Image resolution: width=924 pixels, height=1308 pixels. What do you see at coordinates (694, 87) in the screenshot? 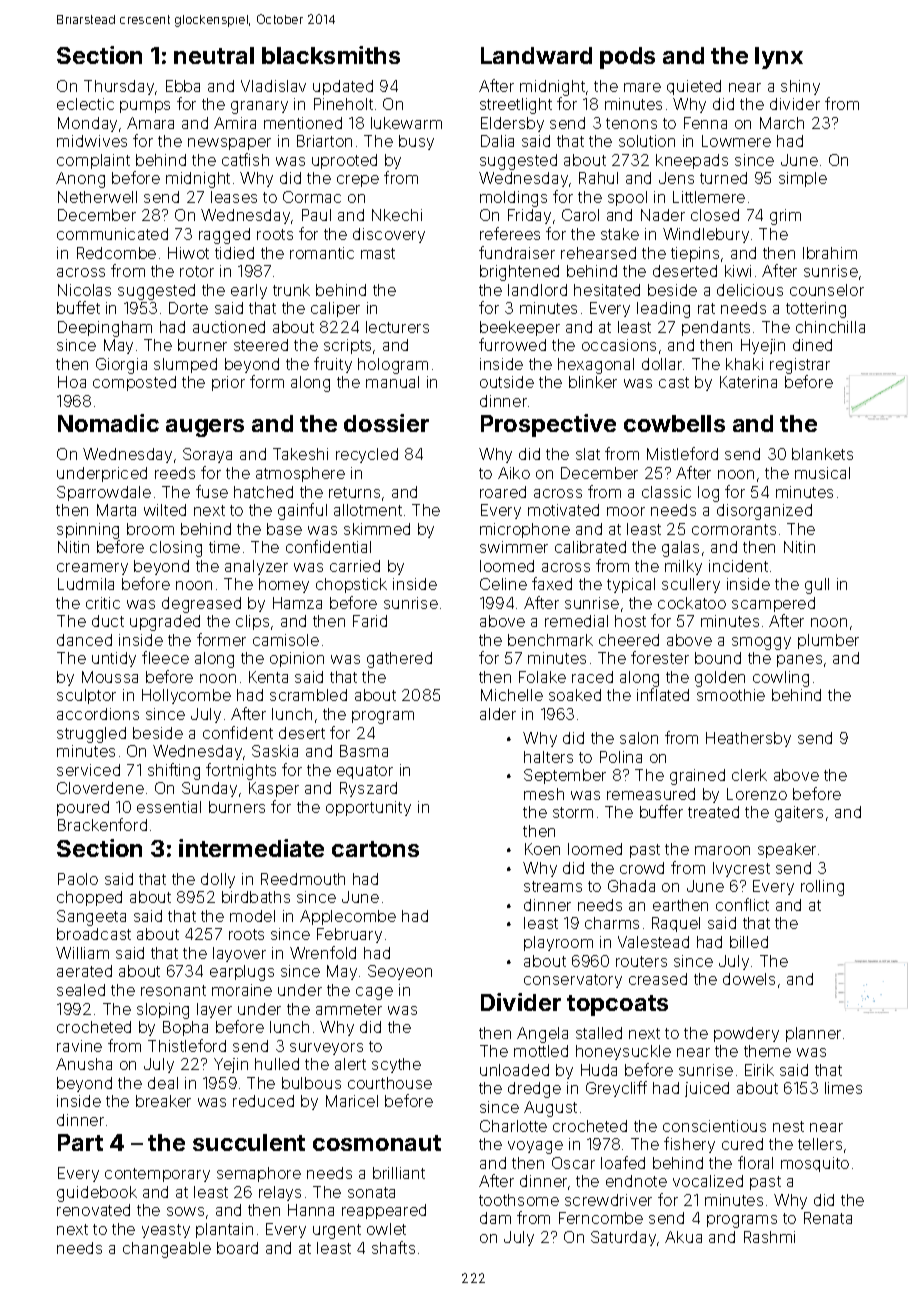
I see `quieted` at bounding box center [694, 87].
